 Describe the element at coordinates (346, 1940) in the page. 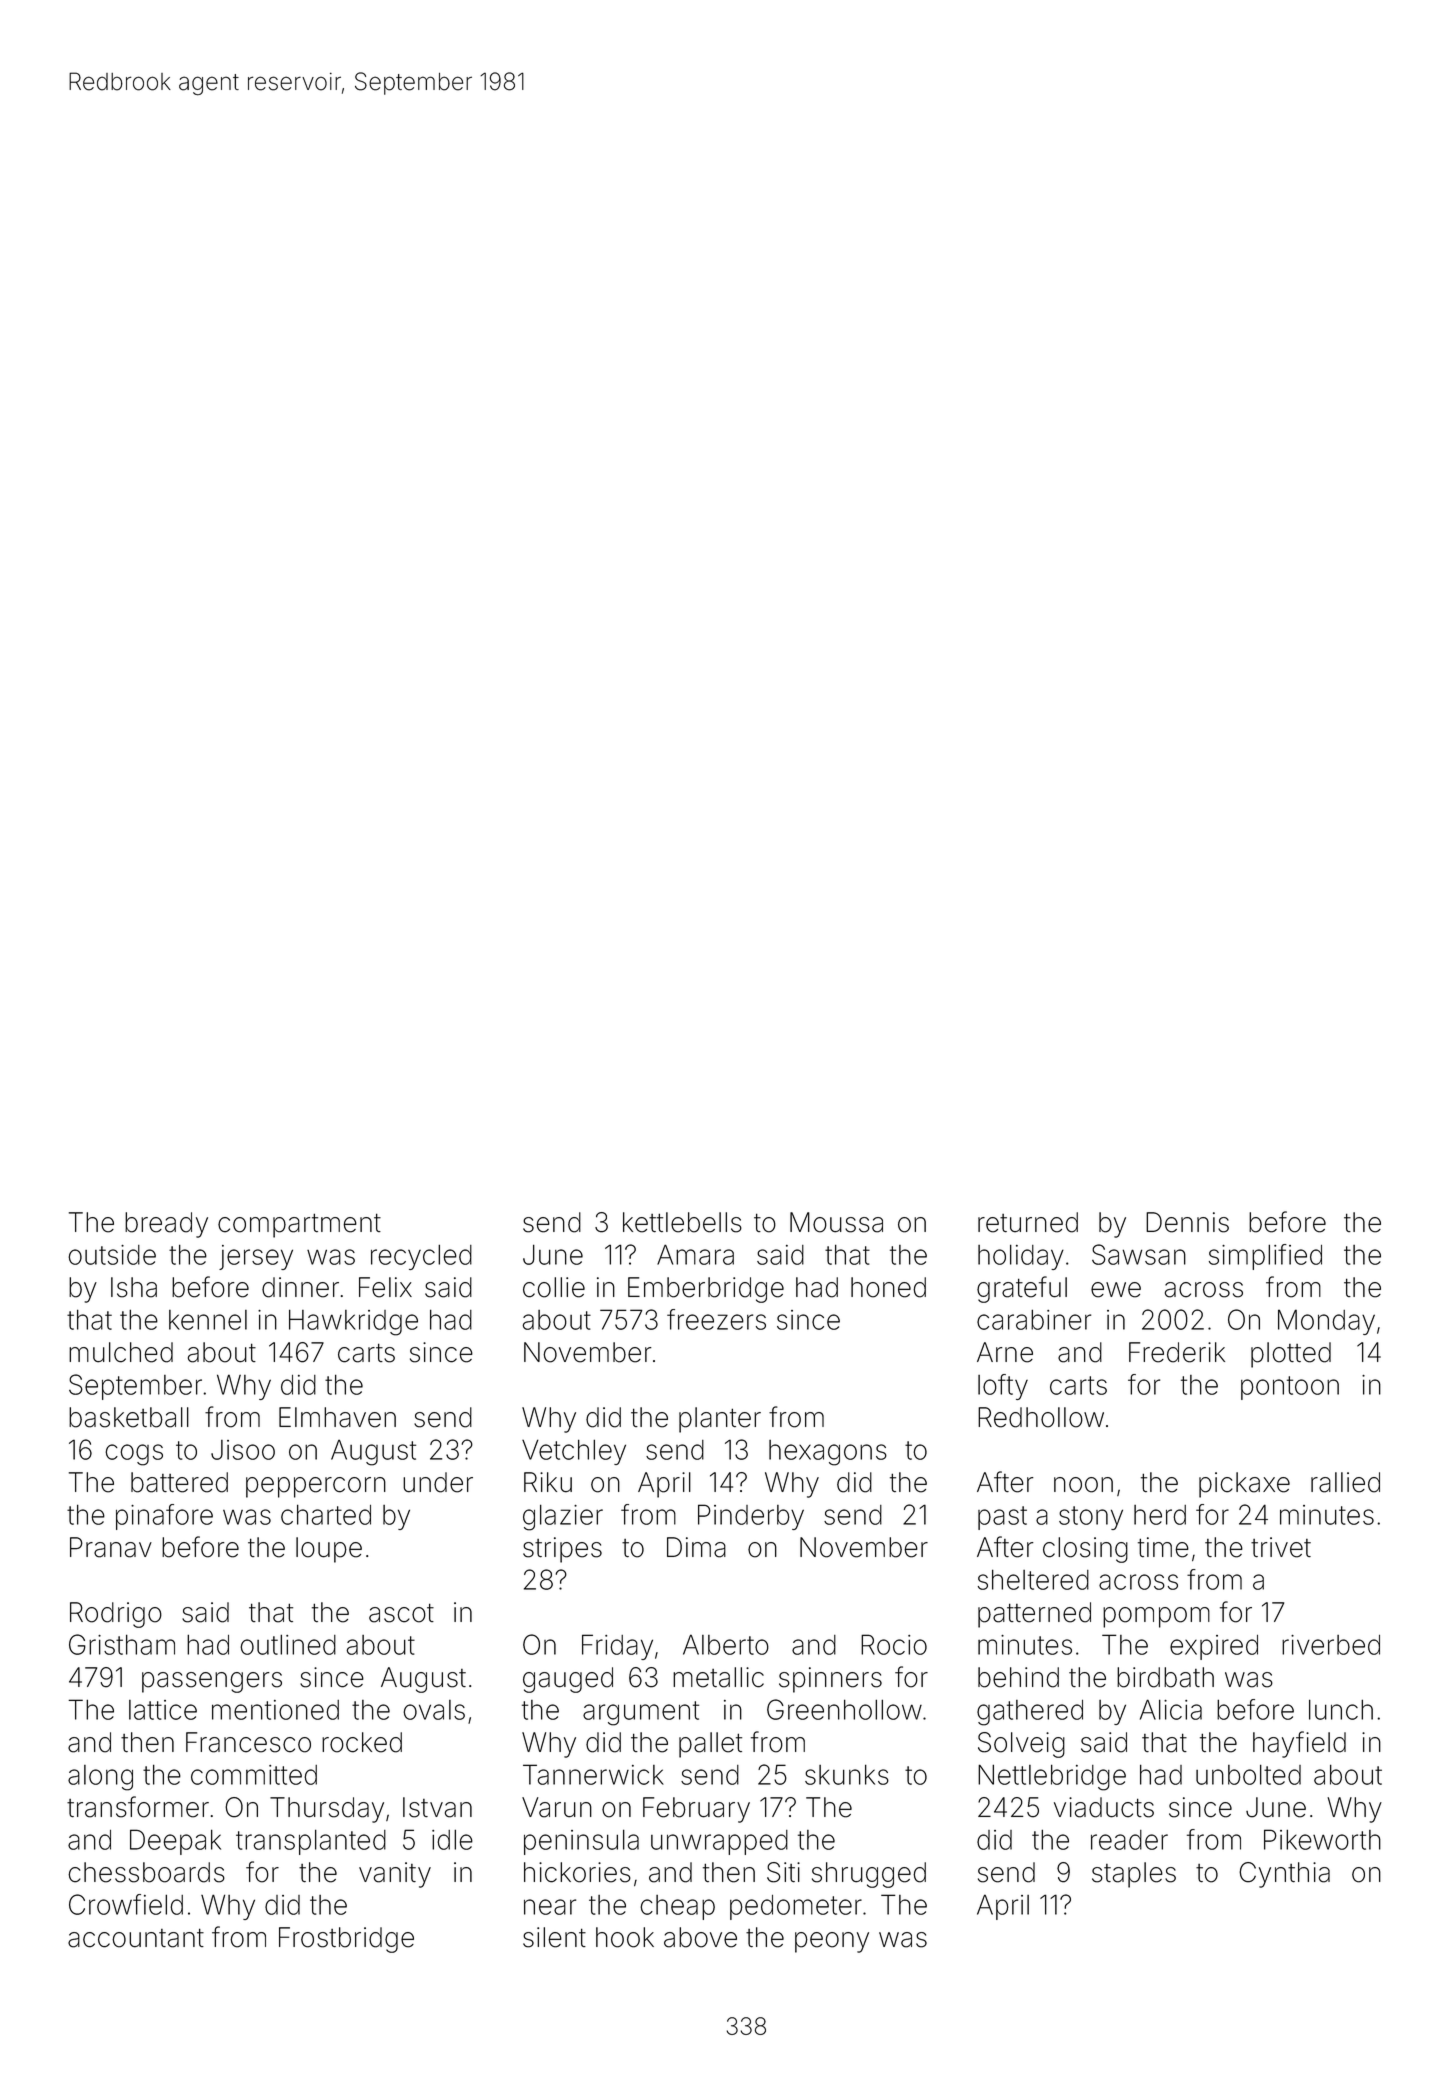

I see `Frostbridge` at that location.
